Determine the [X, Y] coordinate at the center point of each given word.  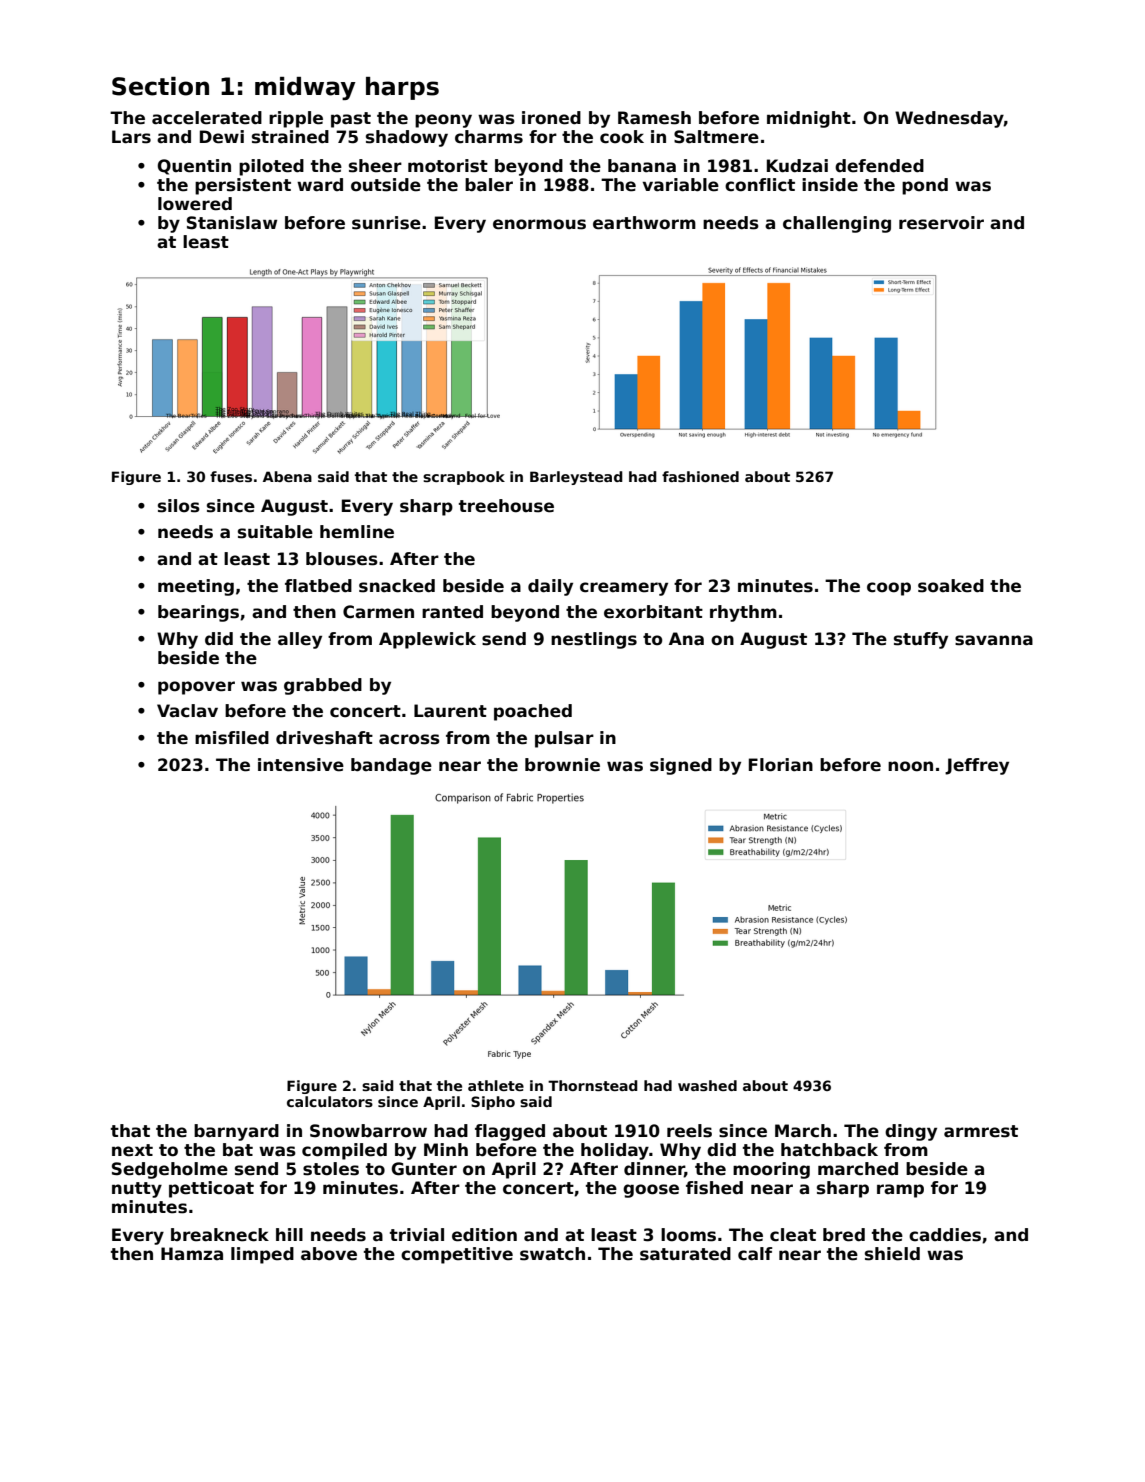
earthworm [644, 223]
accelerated [207, 118]
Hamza [192, 1253]
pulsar [564, 739]
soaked [951, 586]
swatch [552, 1254]
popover [196, 688]
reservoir [941, 223]
